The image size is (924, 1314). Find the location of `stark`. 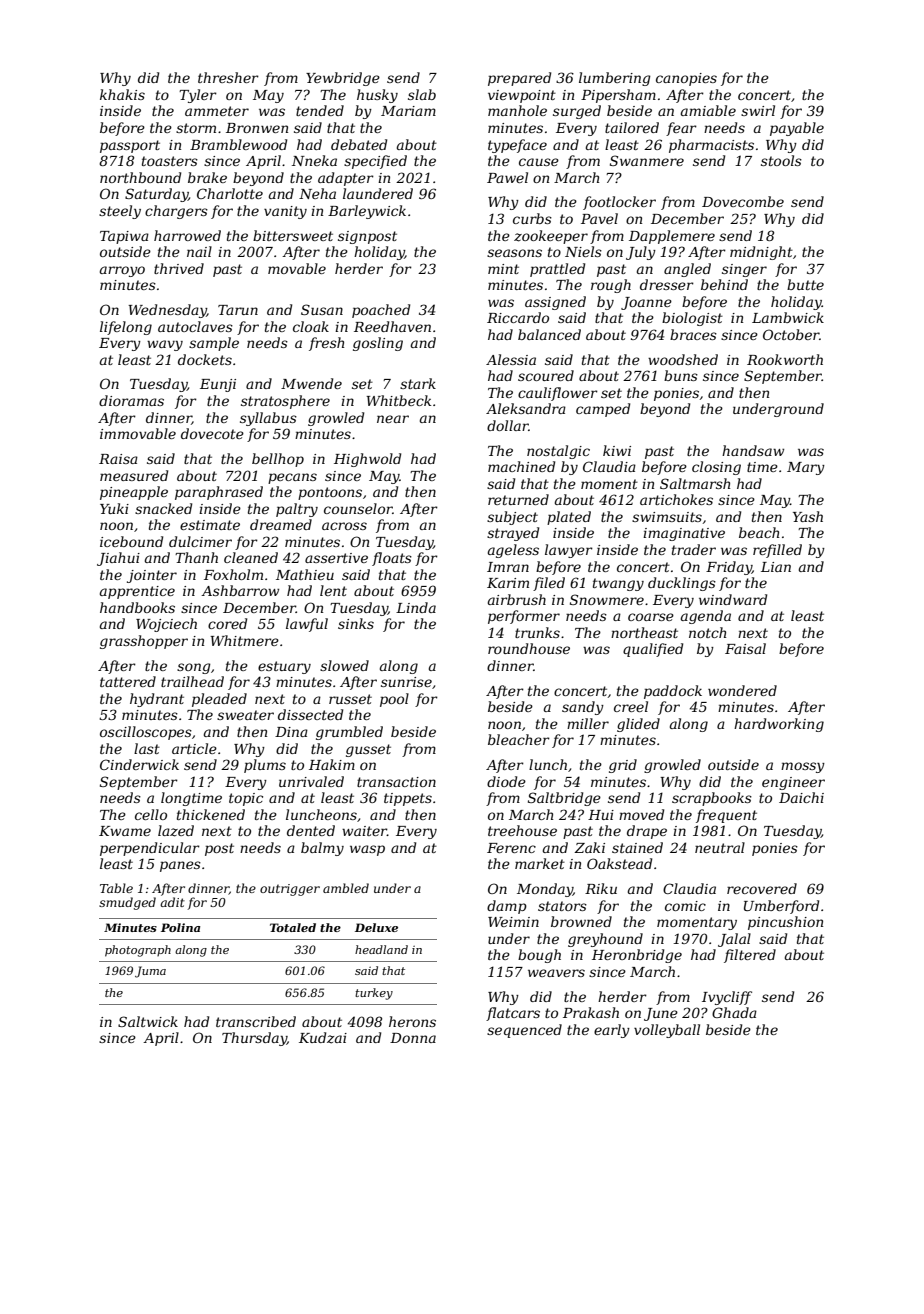

stark is located at coordinates (418, 383).
